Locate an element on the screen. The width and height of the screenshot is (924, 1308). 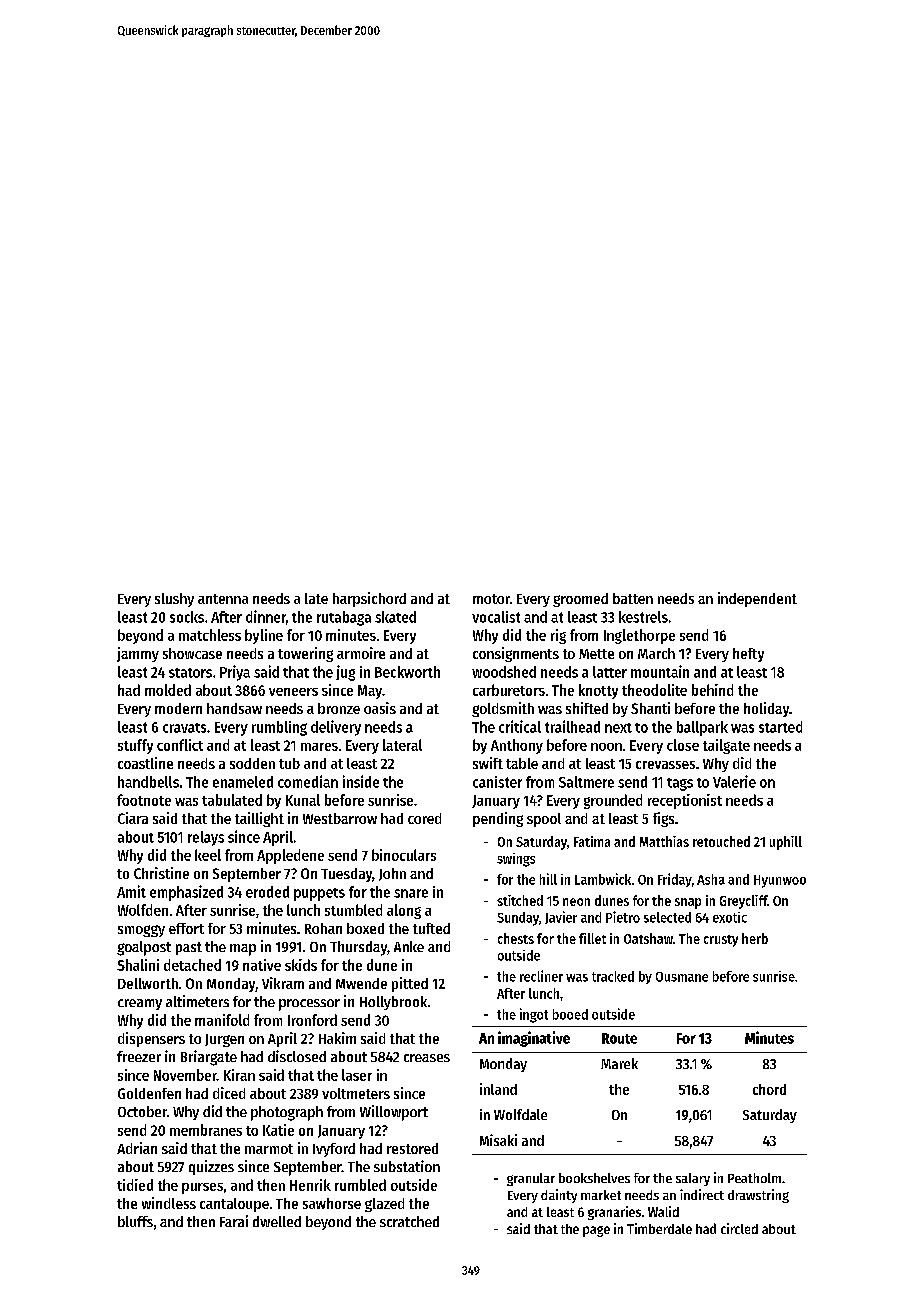
Asha is located at coordinates (711, 879).
